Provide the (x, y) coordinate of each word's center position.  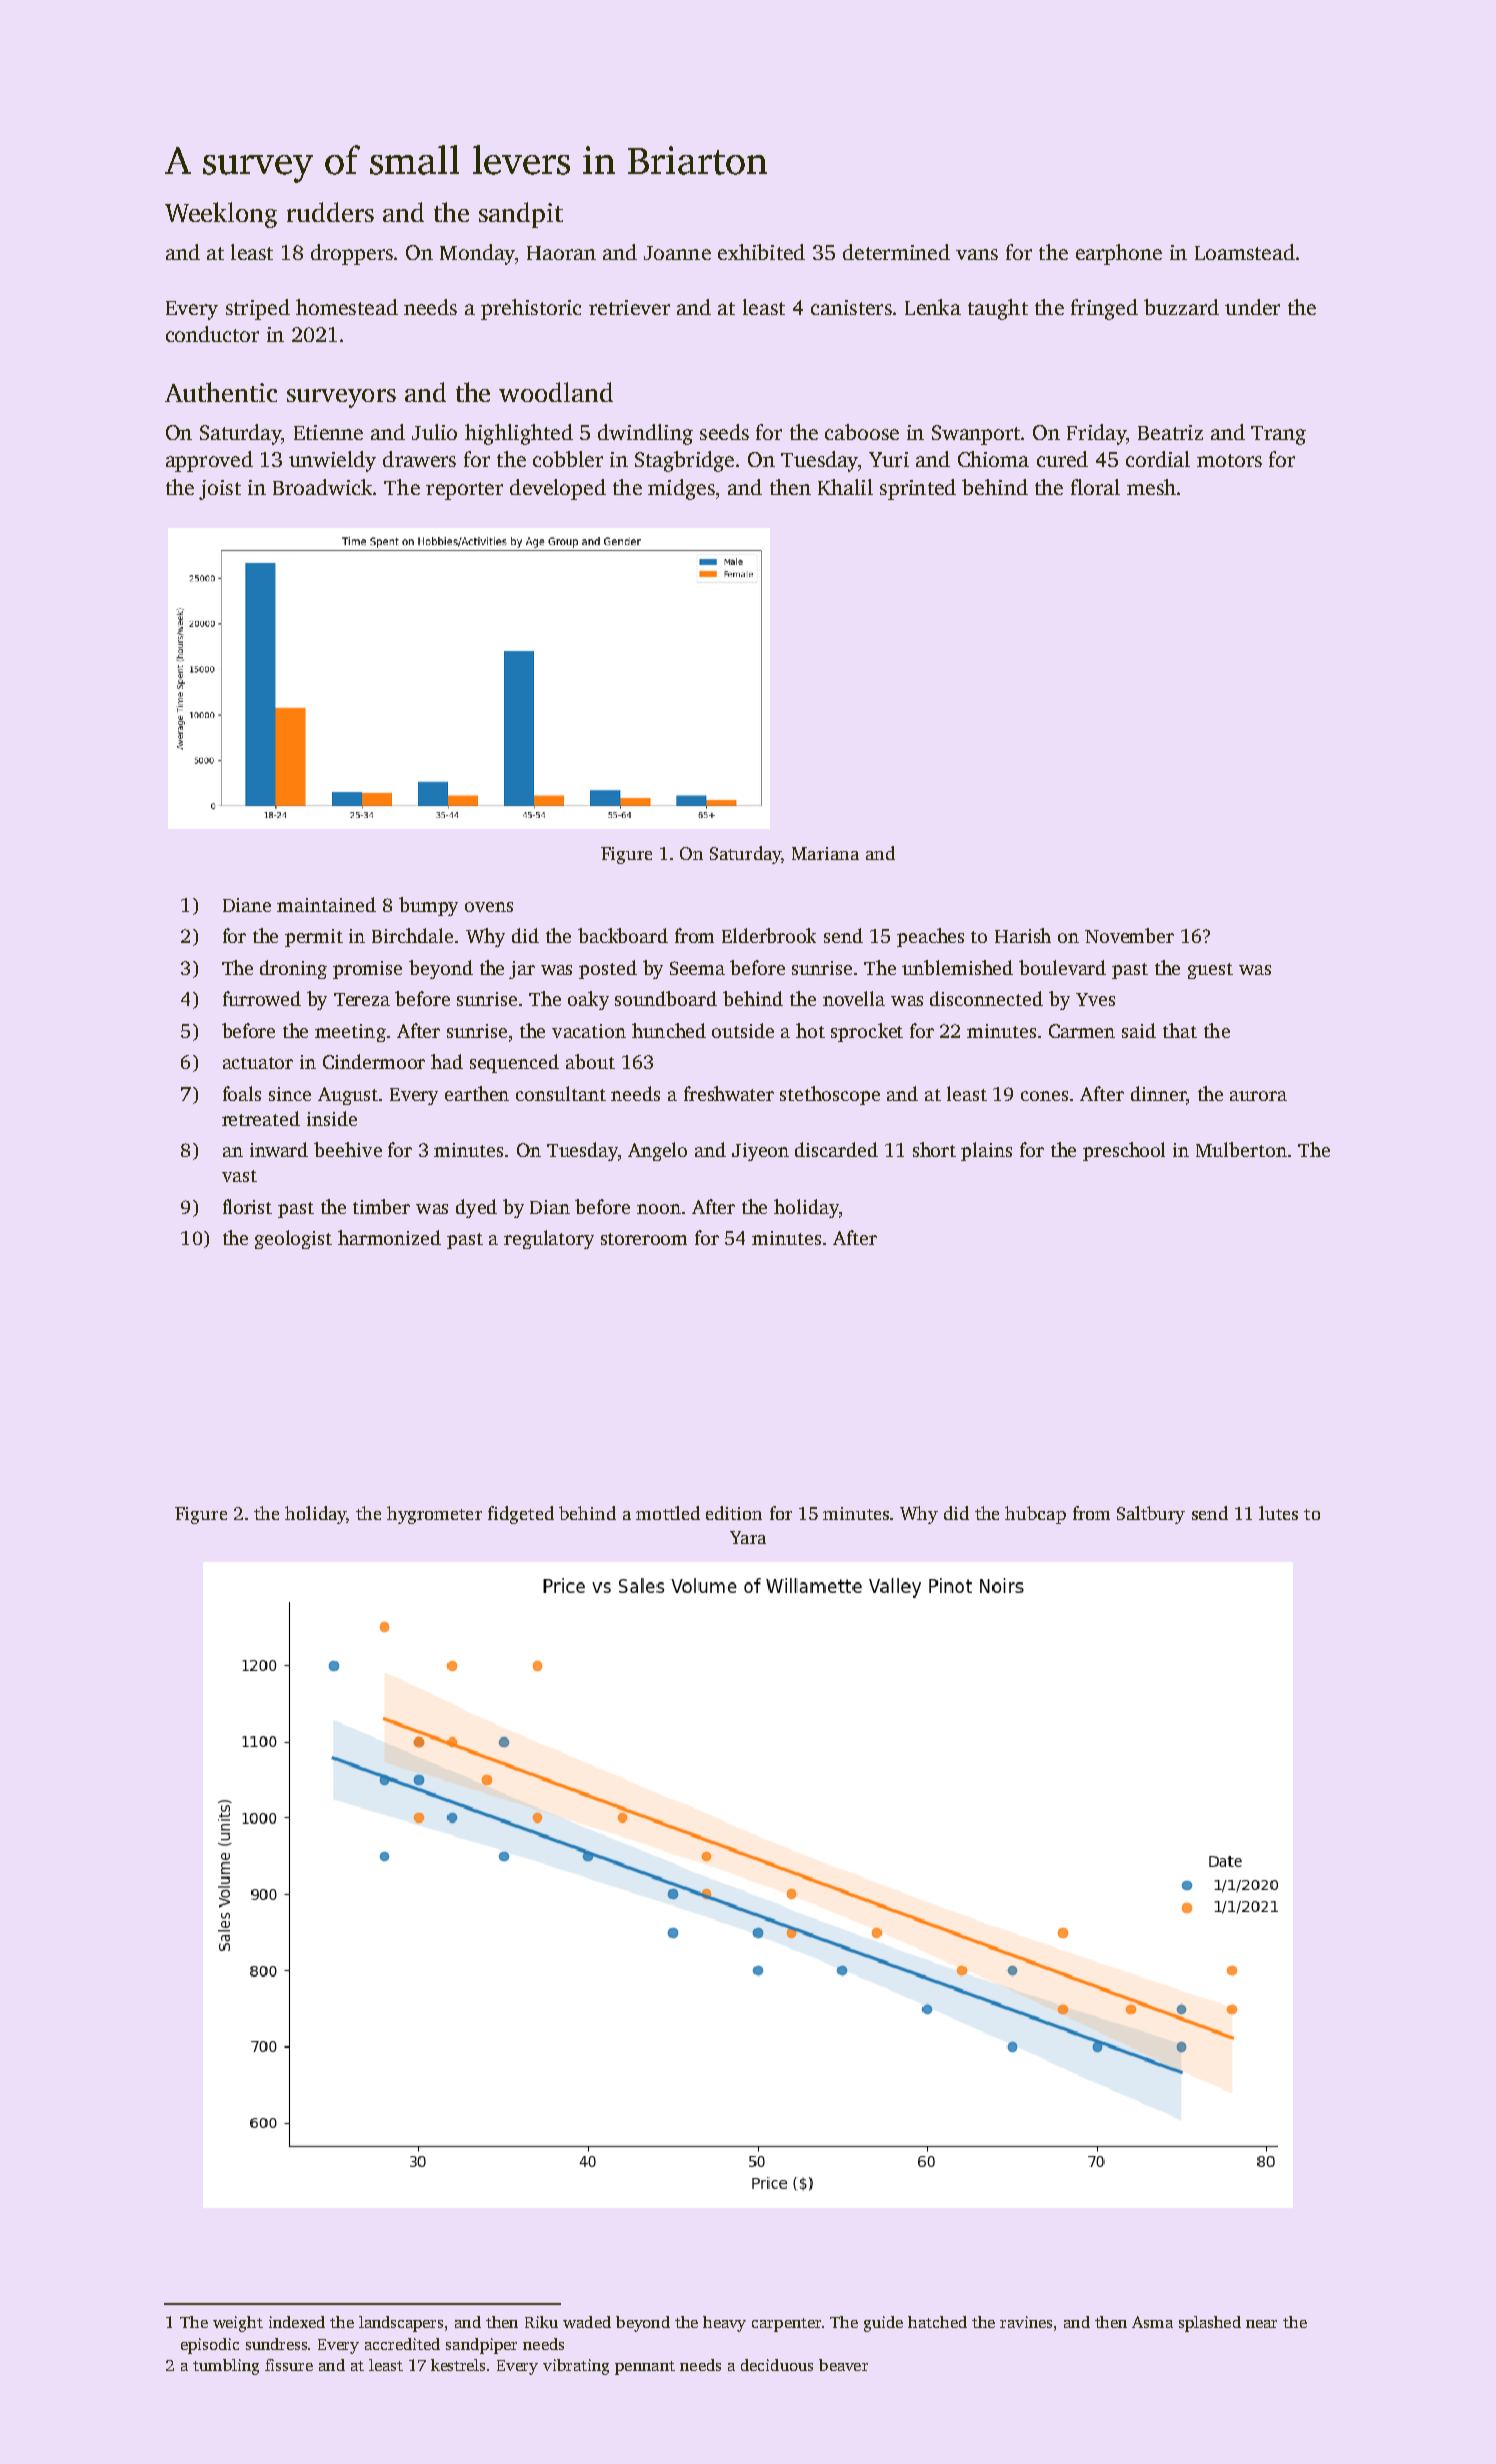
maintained (326, 904)
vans (977, 254)
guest (1210, 971)
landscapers (401, 2324)
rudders (330, 212)
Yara (748, 1537)
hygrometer (434, 1515)
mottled (668, 1513)
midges (681, 489)
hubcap (1035, 1515)
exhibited (761, 252)
